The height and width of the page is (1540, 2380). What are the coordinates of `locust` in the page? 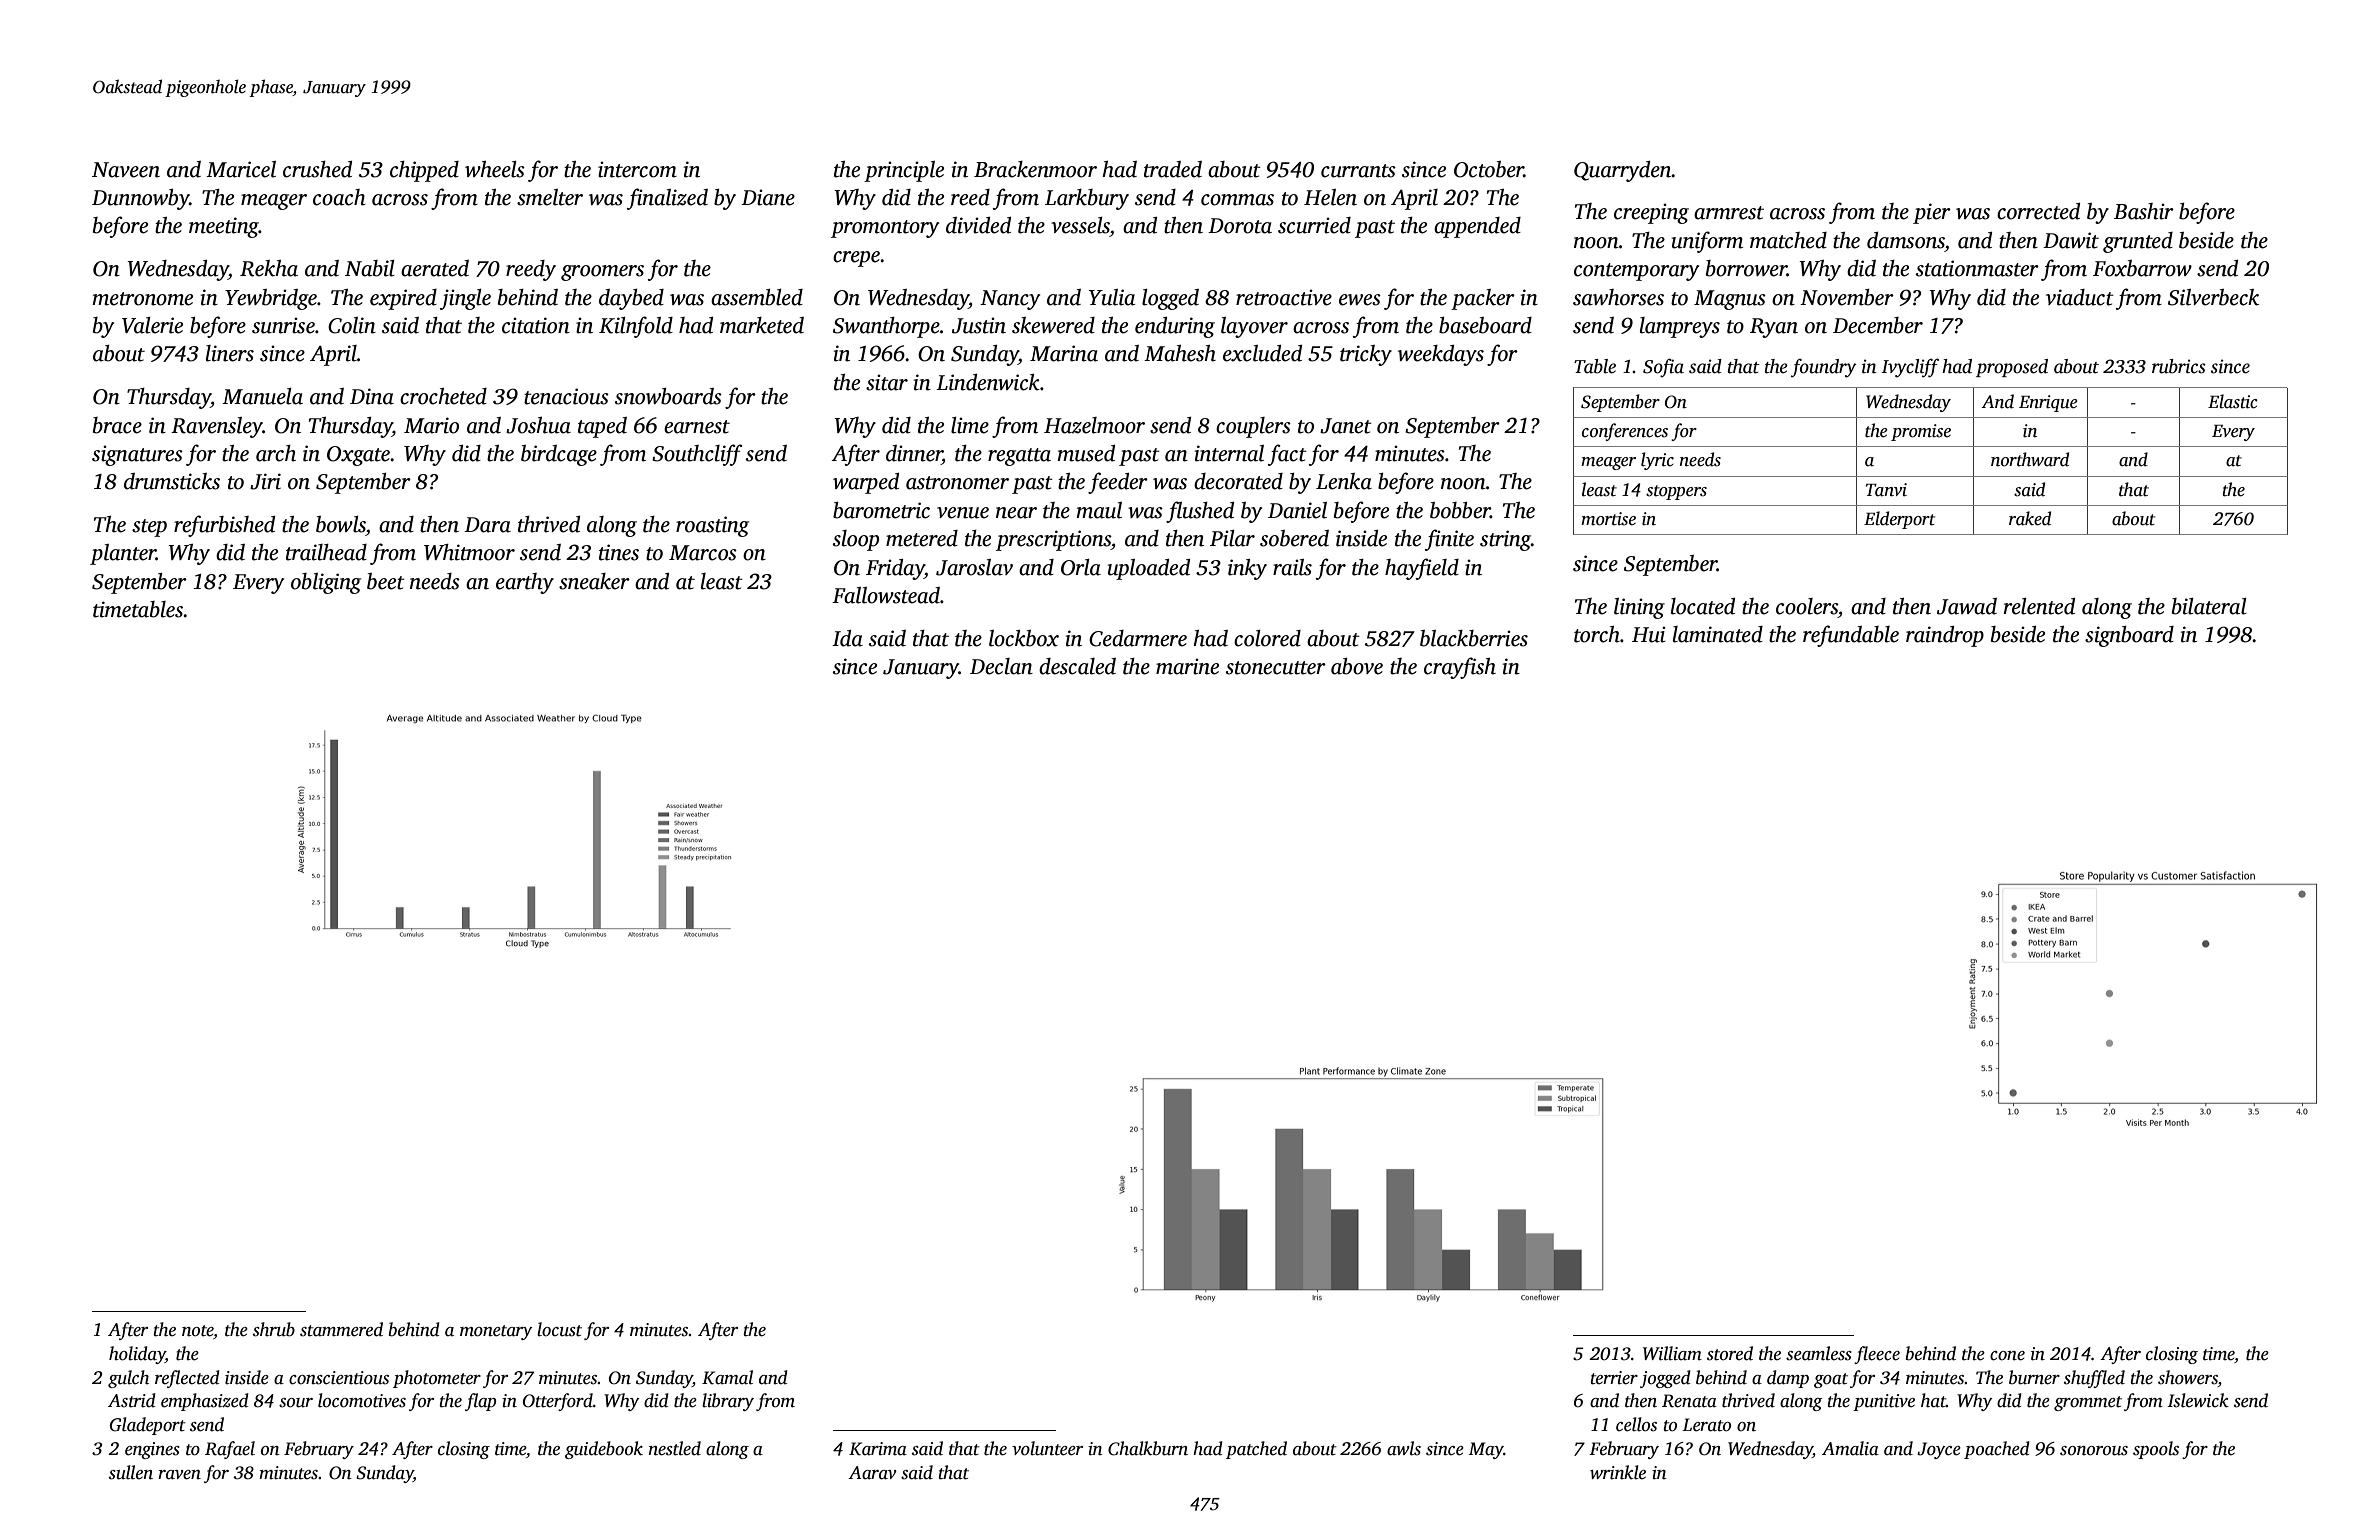 It's located at (559, 1329).
